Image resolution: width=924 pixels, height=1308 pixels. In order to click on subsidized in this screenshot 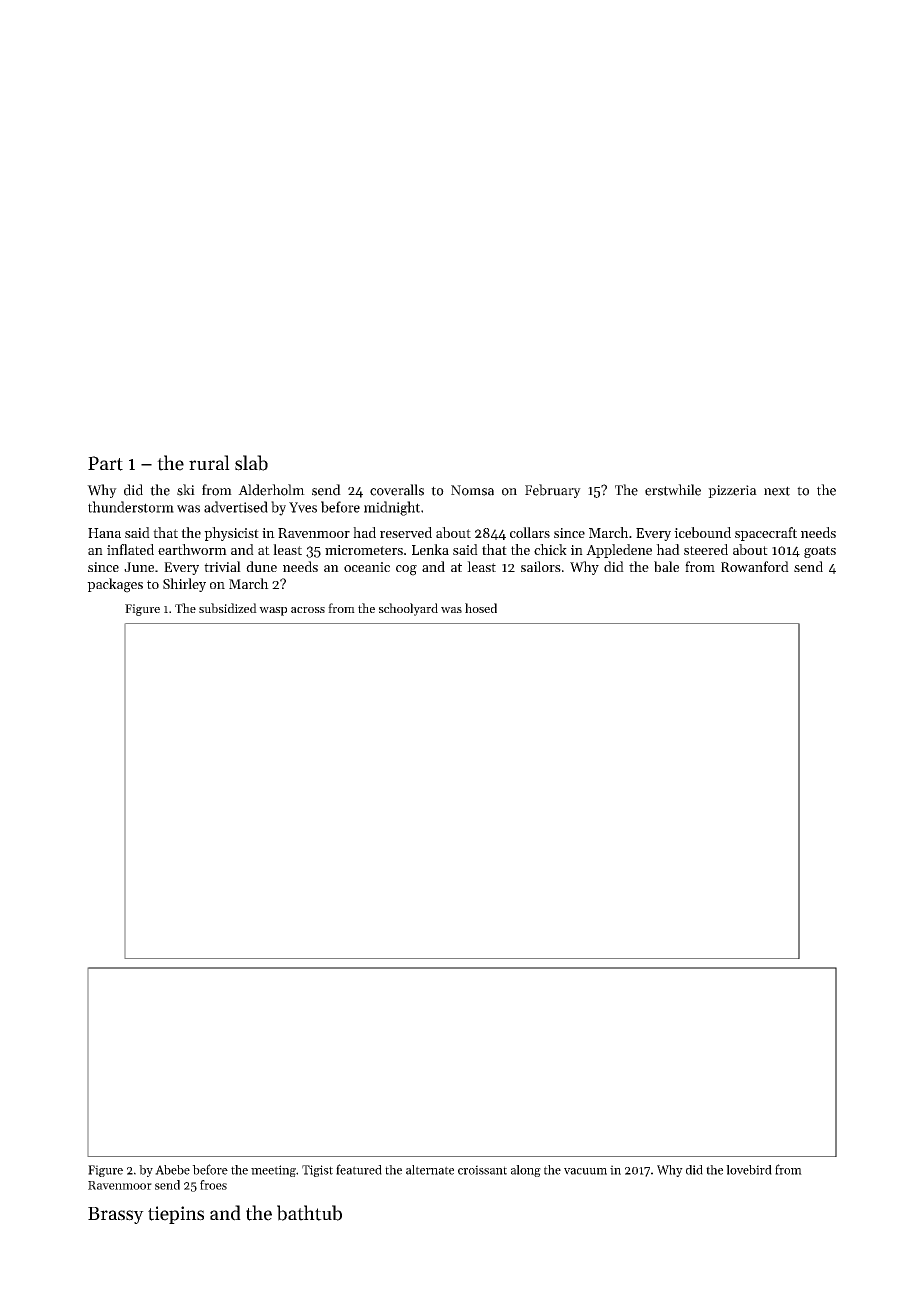, I will do `click(228, 608)`.
